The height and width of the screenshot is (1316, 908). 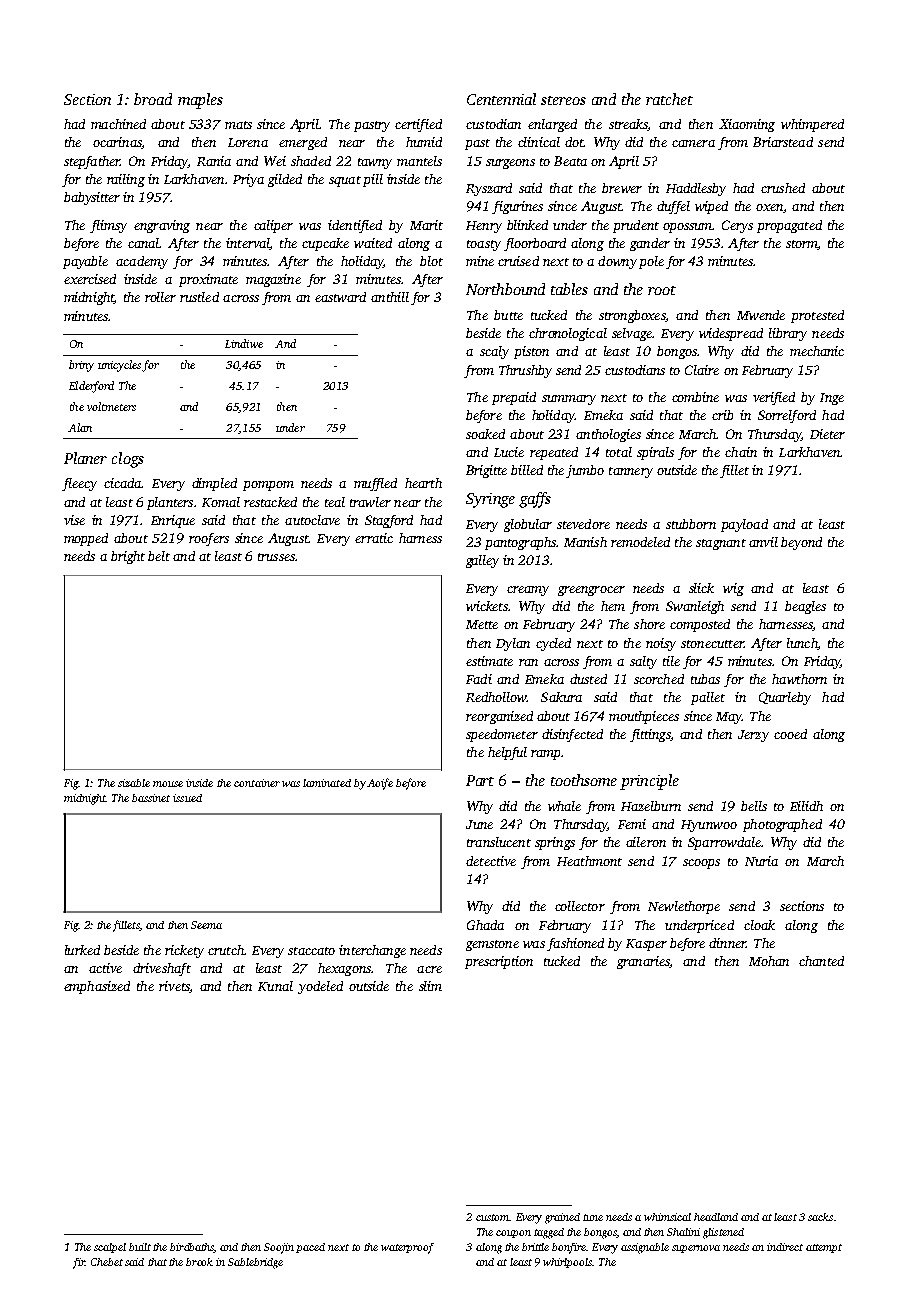 I want to click on Nuria, so click(x=761, y=861).
